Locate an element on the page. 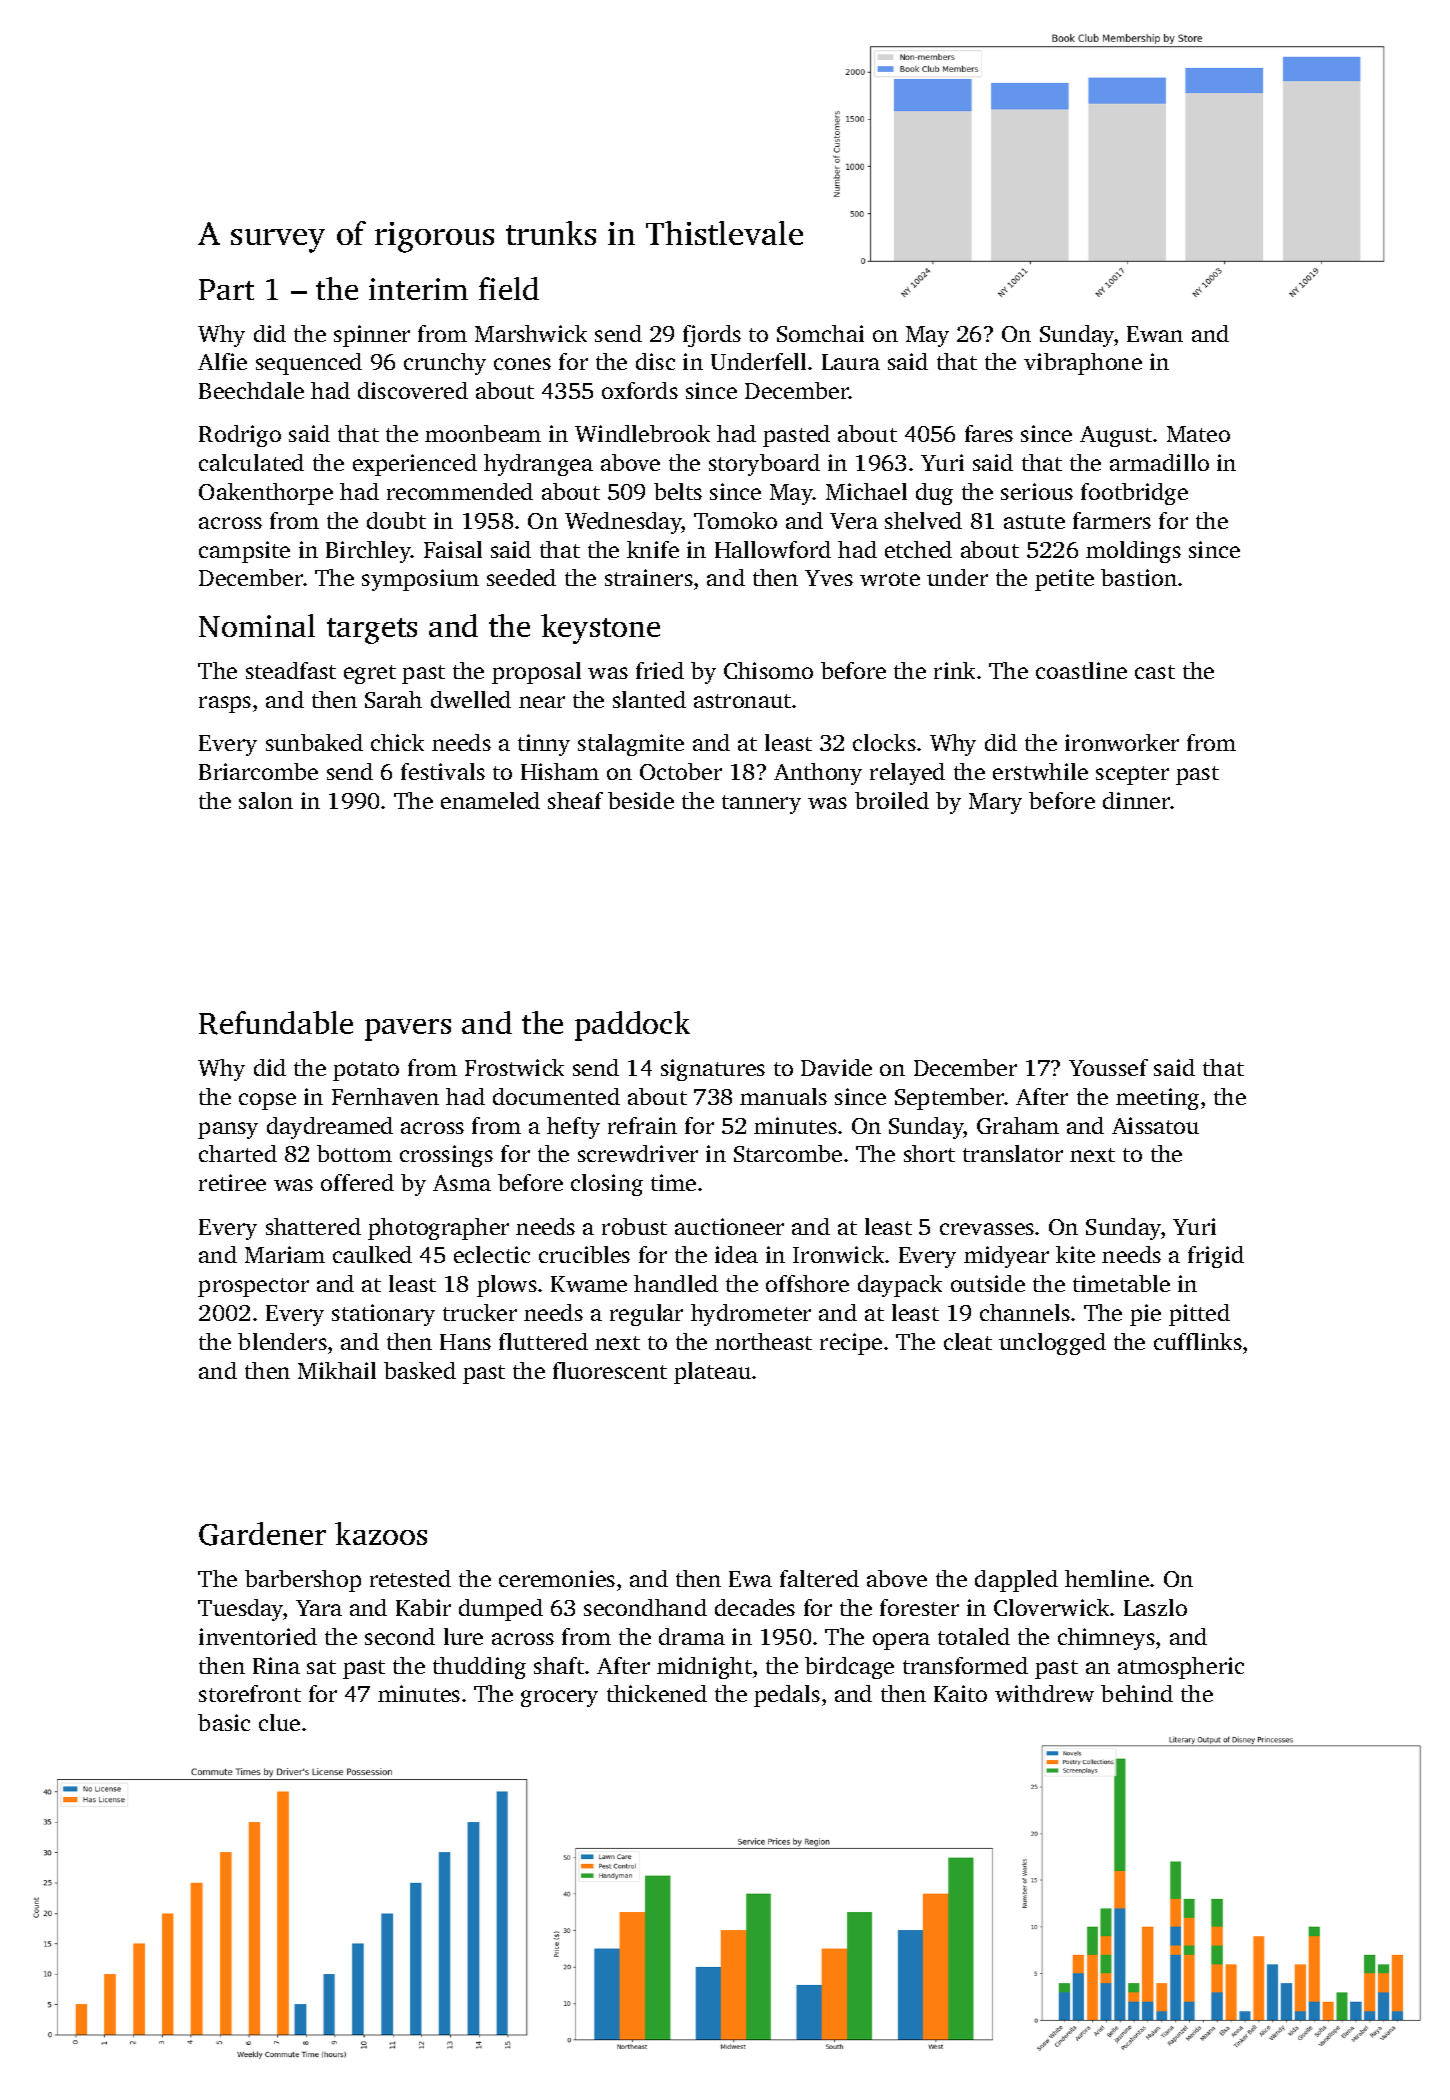 This document has width=1450, height=2100. clue is located at coordinates (279, 1722).
